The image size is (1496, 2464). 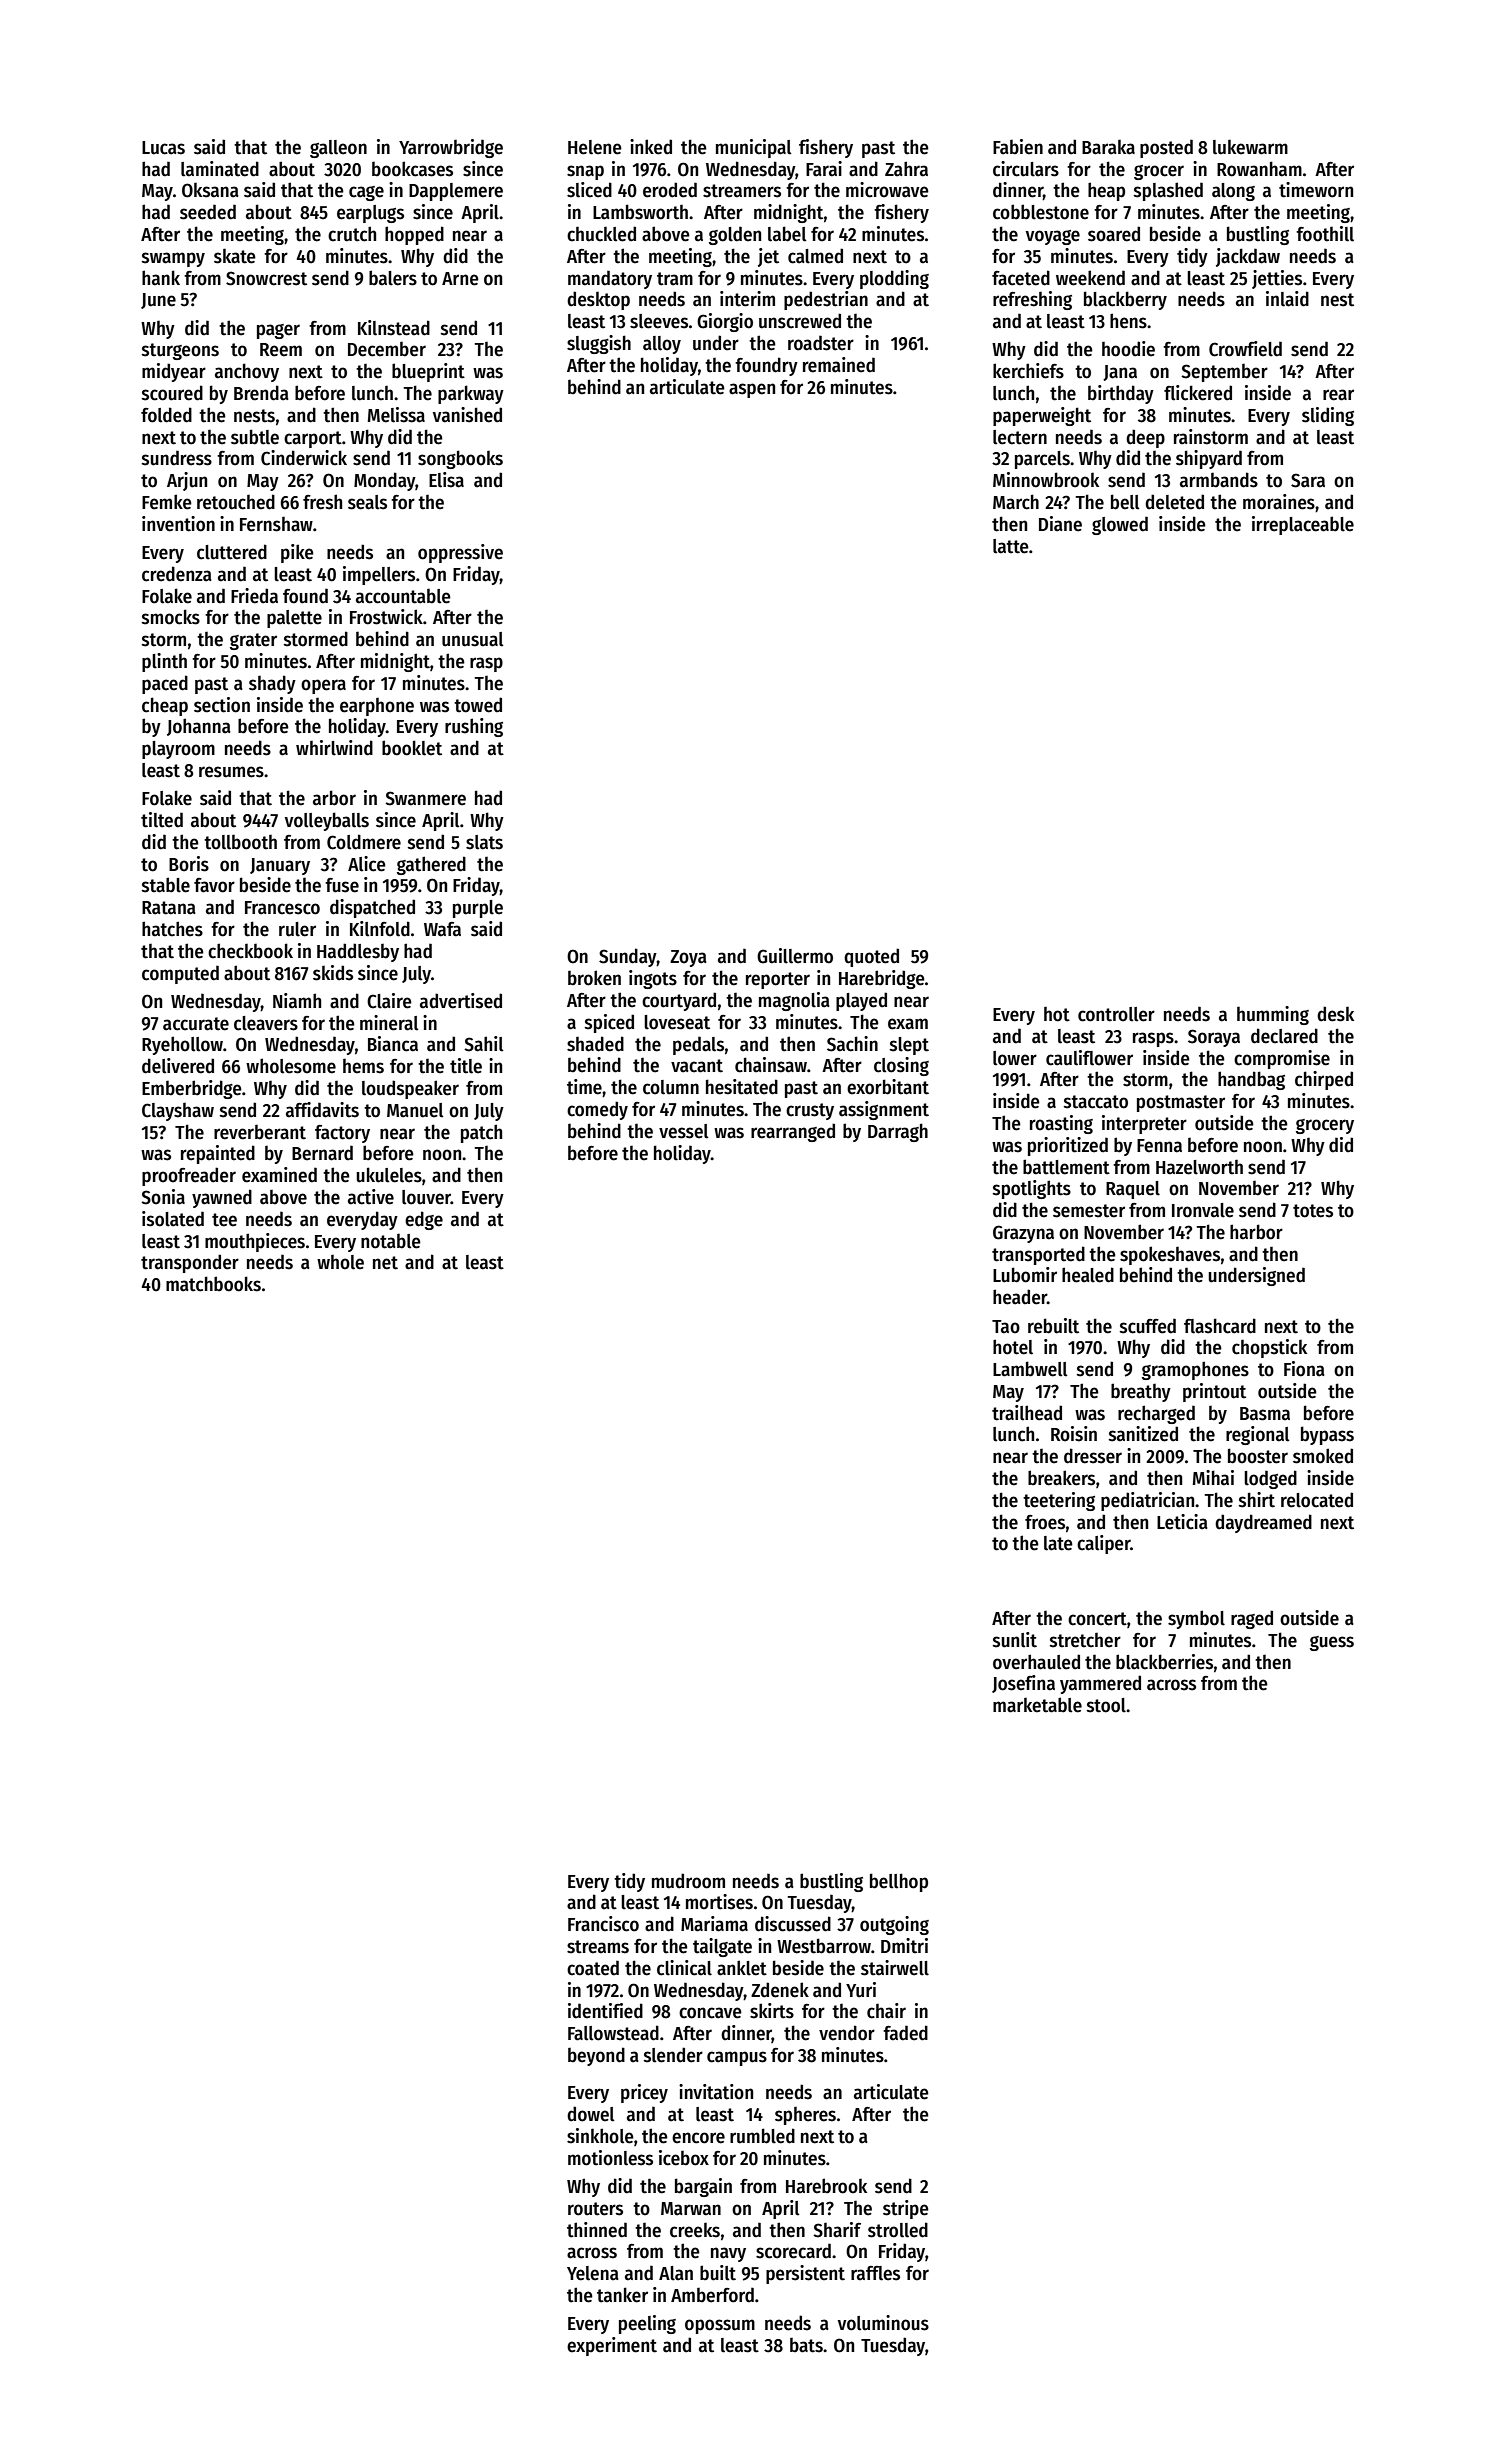 I want to click on clinical, so click(x=684, y=1968).
